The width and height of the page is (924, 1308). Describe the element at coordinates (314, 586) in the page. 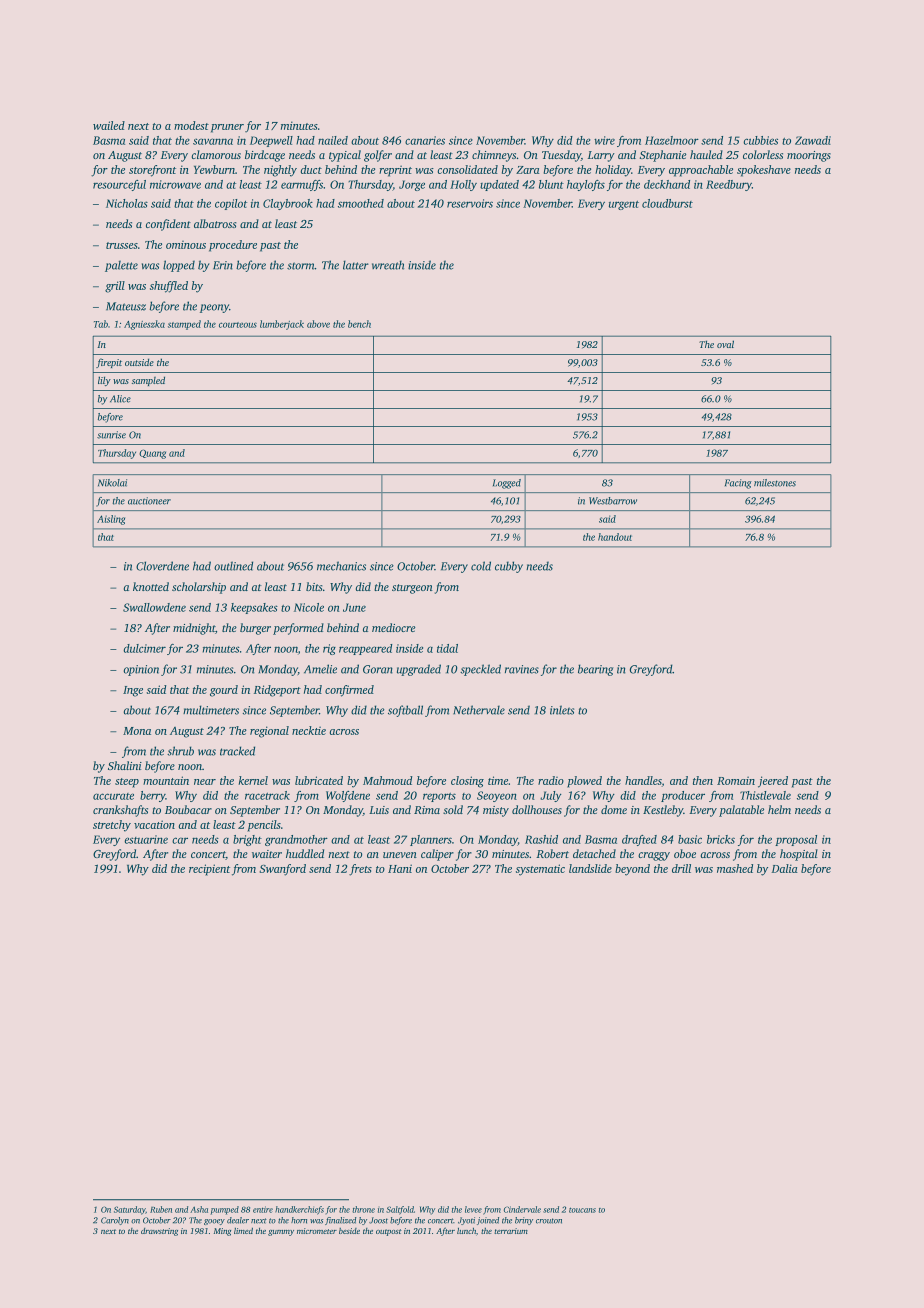

I see `bits` at that location.
